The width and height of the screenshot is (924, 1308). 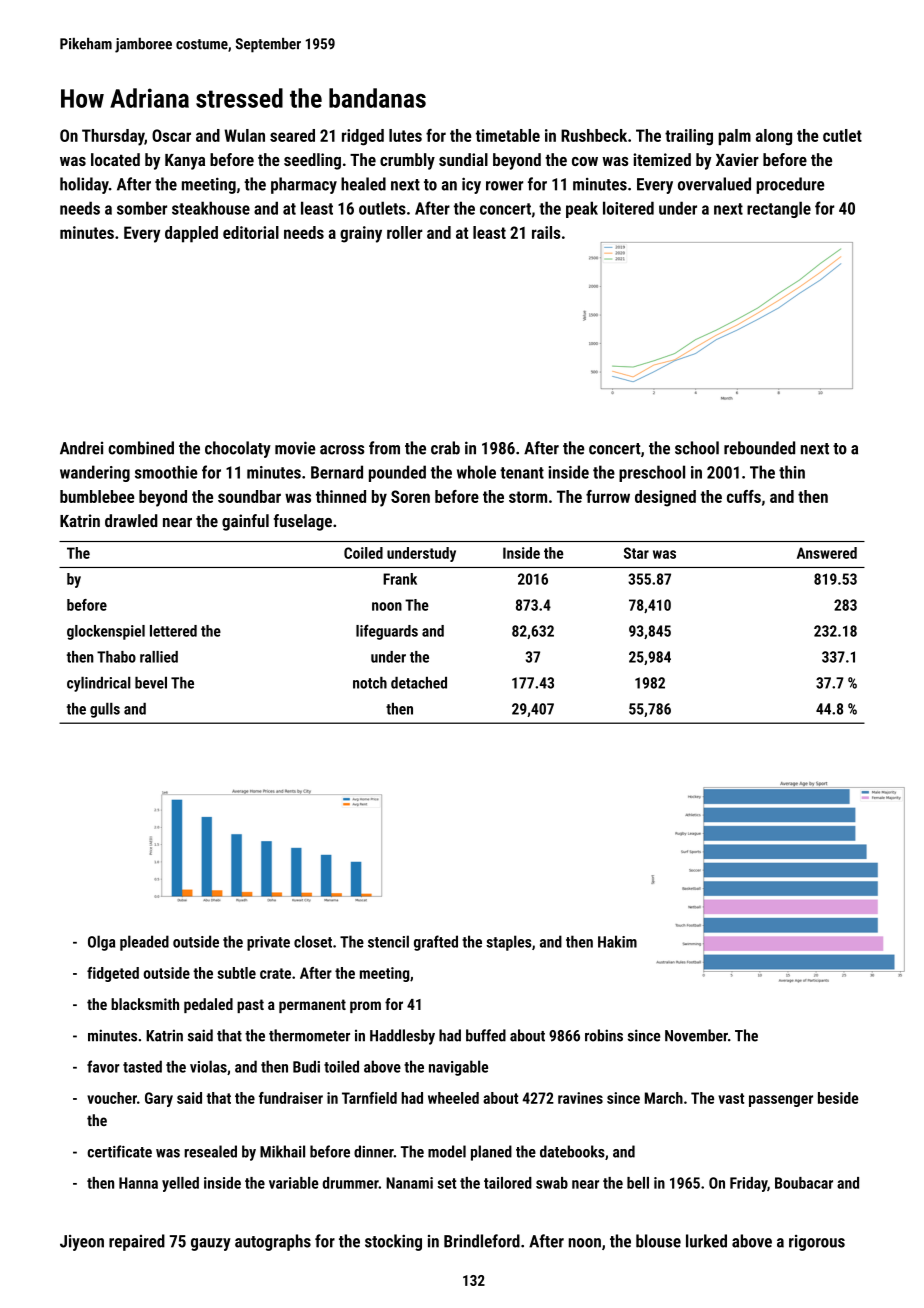 I want to click on lutes, so click(x=405, y=135).
